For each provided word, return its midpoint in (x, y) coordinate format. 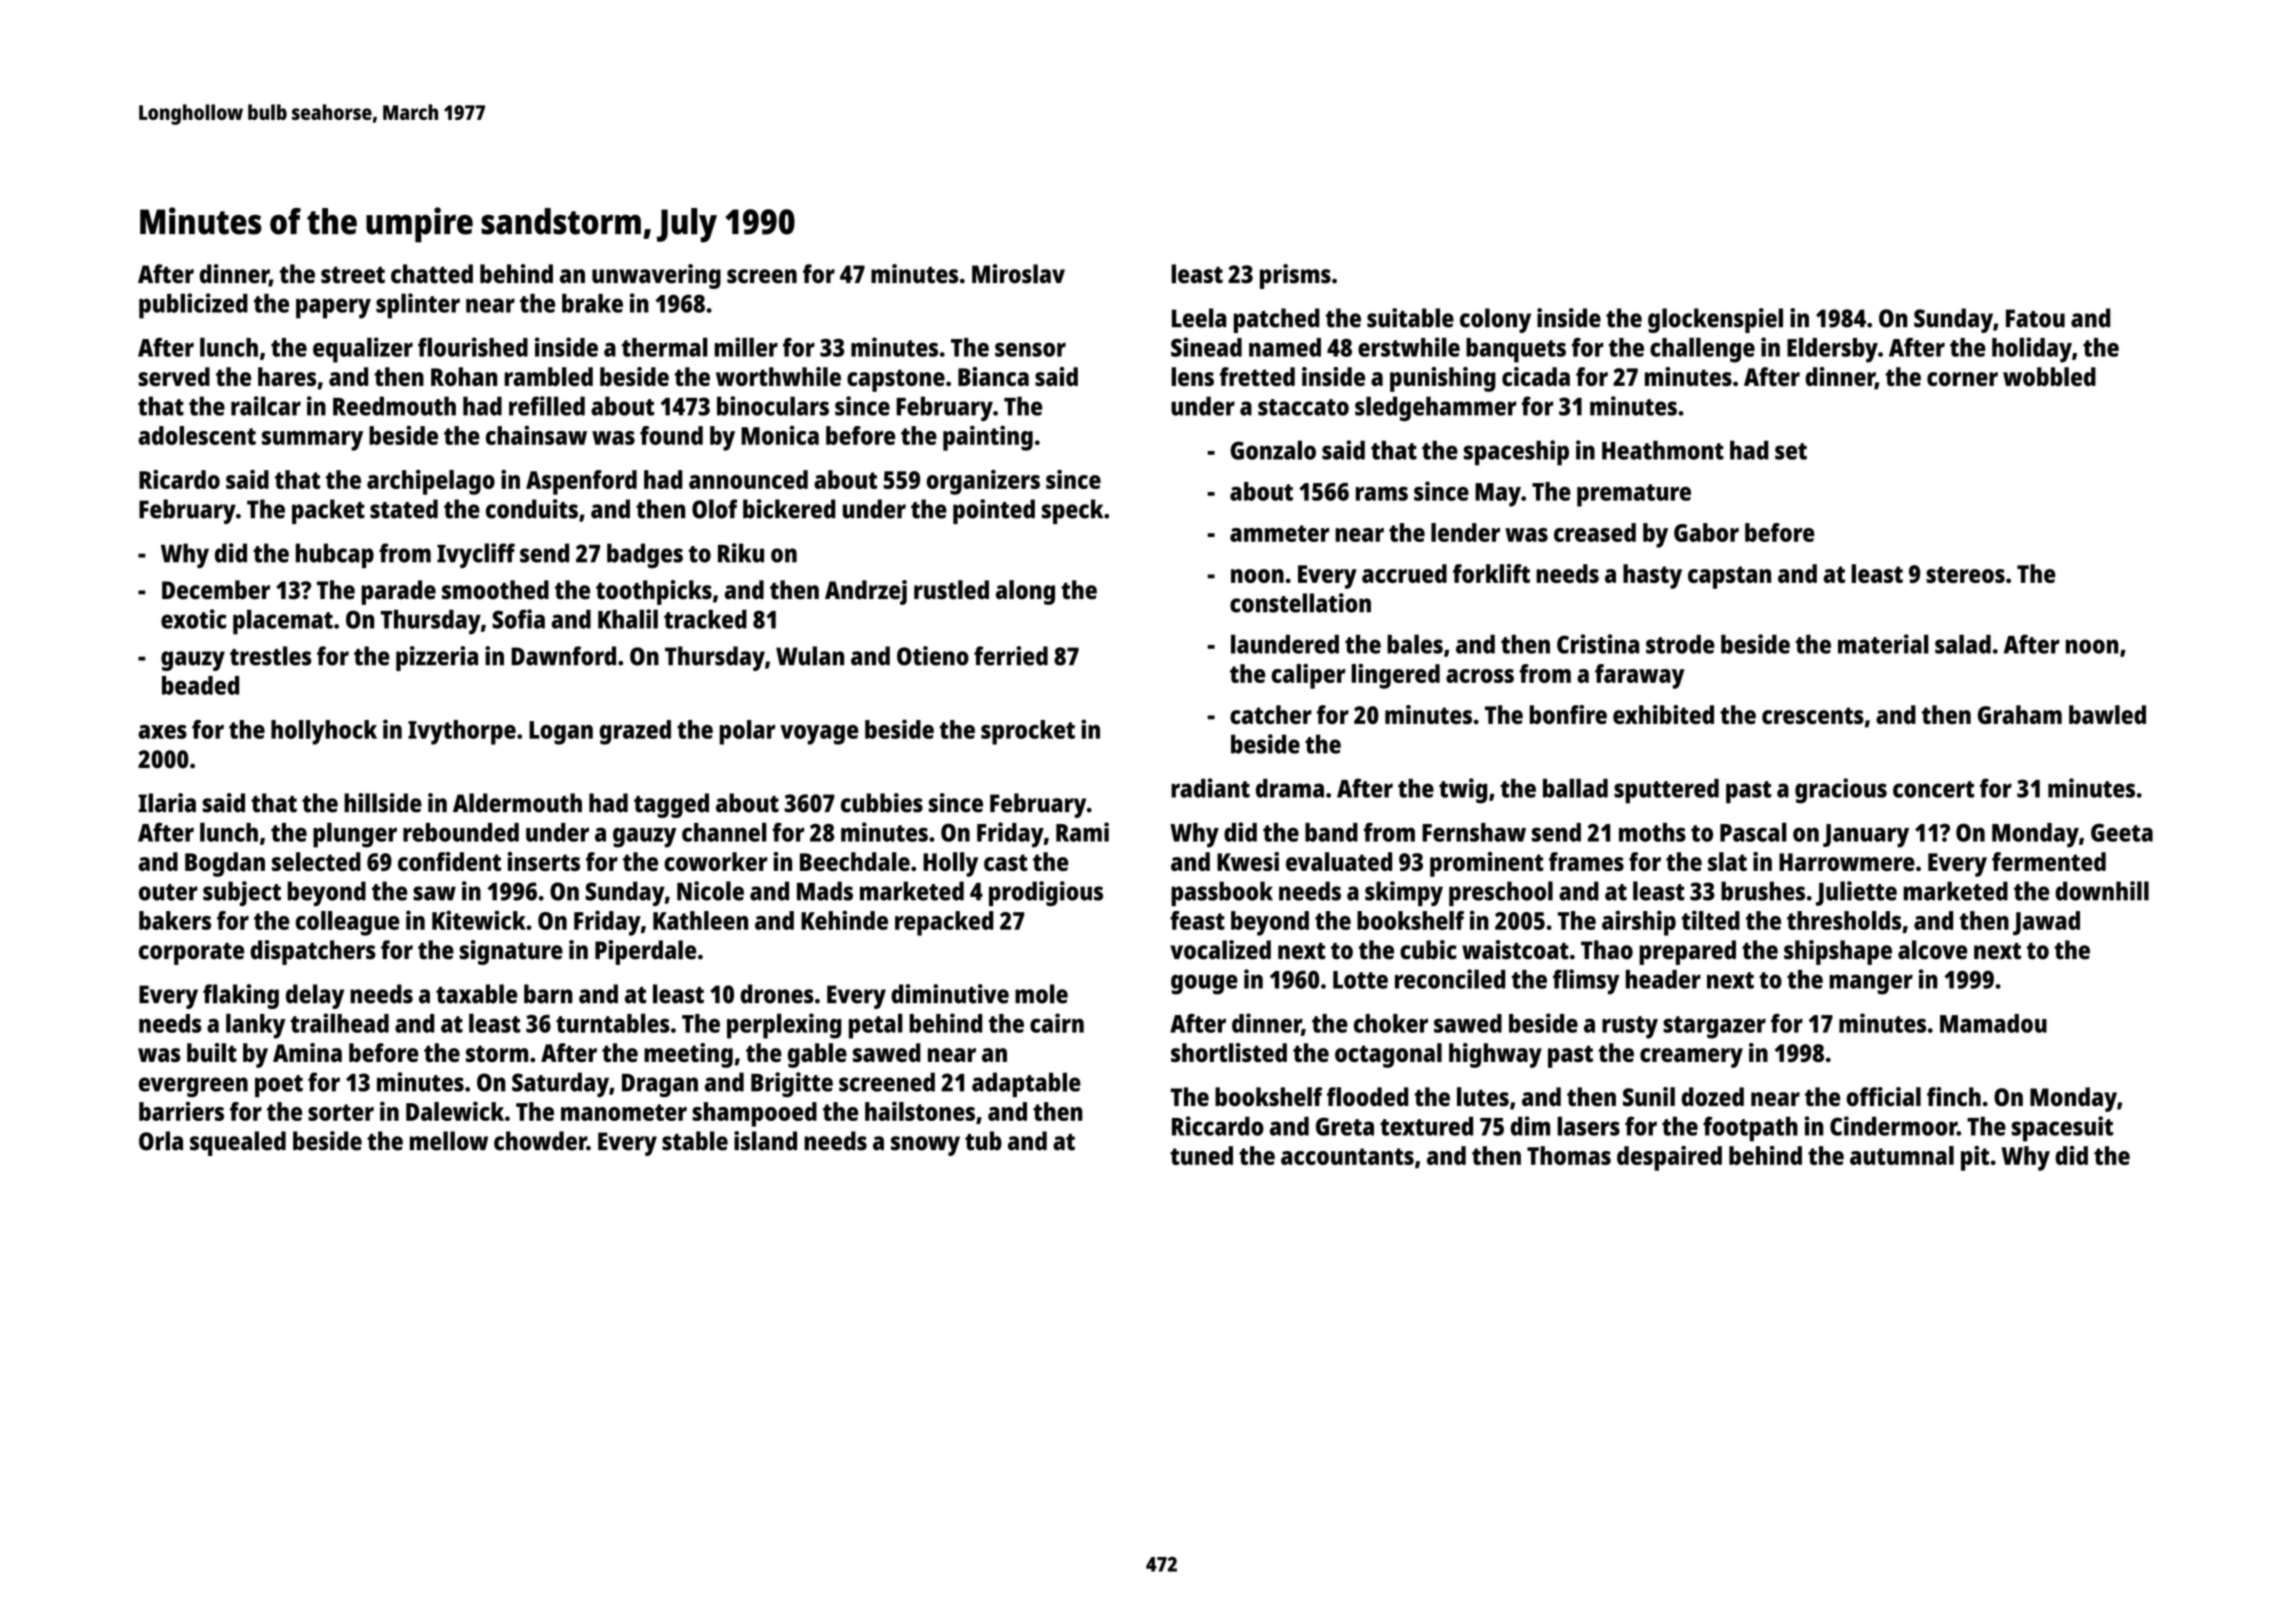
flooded (1367, 1097)
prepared (1687, 952)
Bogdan (225, 864)
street (353, 275)
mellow (449, 1141)
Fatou (2035, 318)
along (1025, 592)
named (1285, 347)
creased (1595, 532)
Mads (825, 891)
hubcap (335, 555)
